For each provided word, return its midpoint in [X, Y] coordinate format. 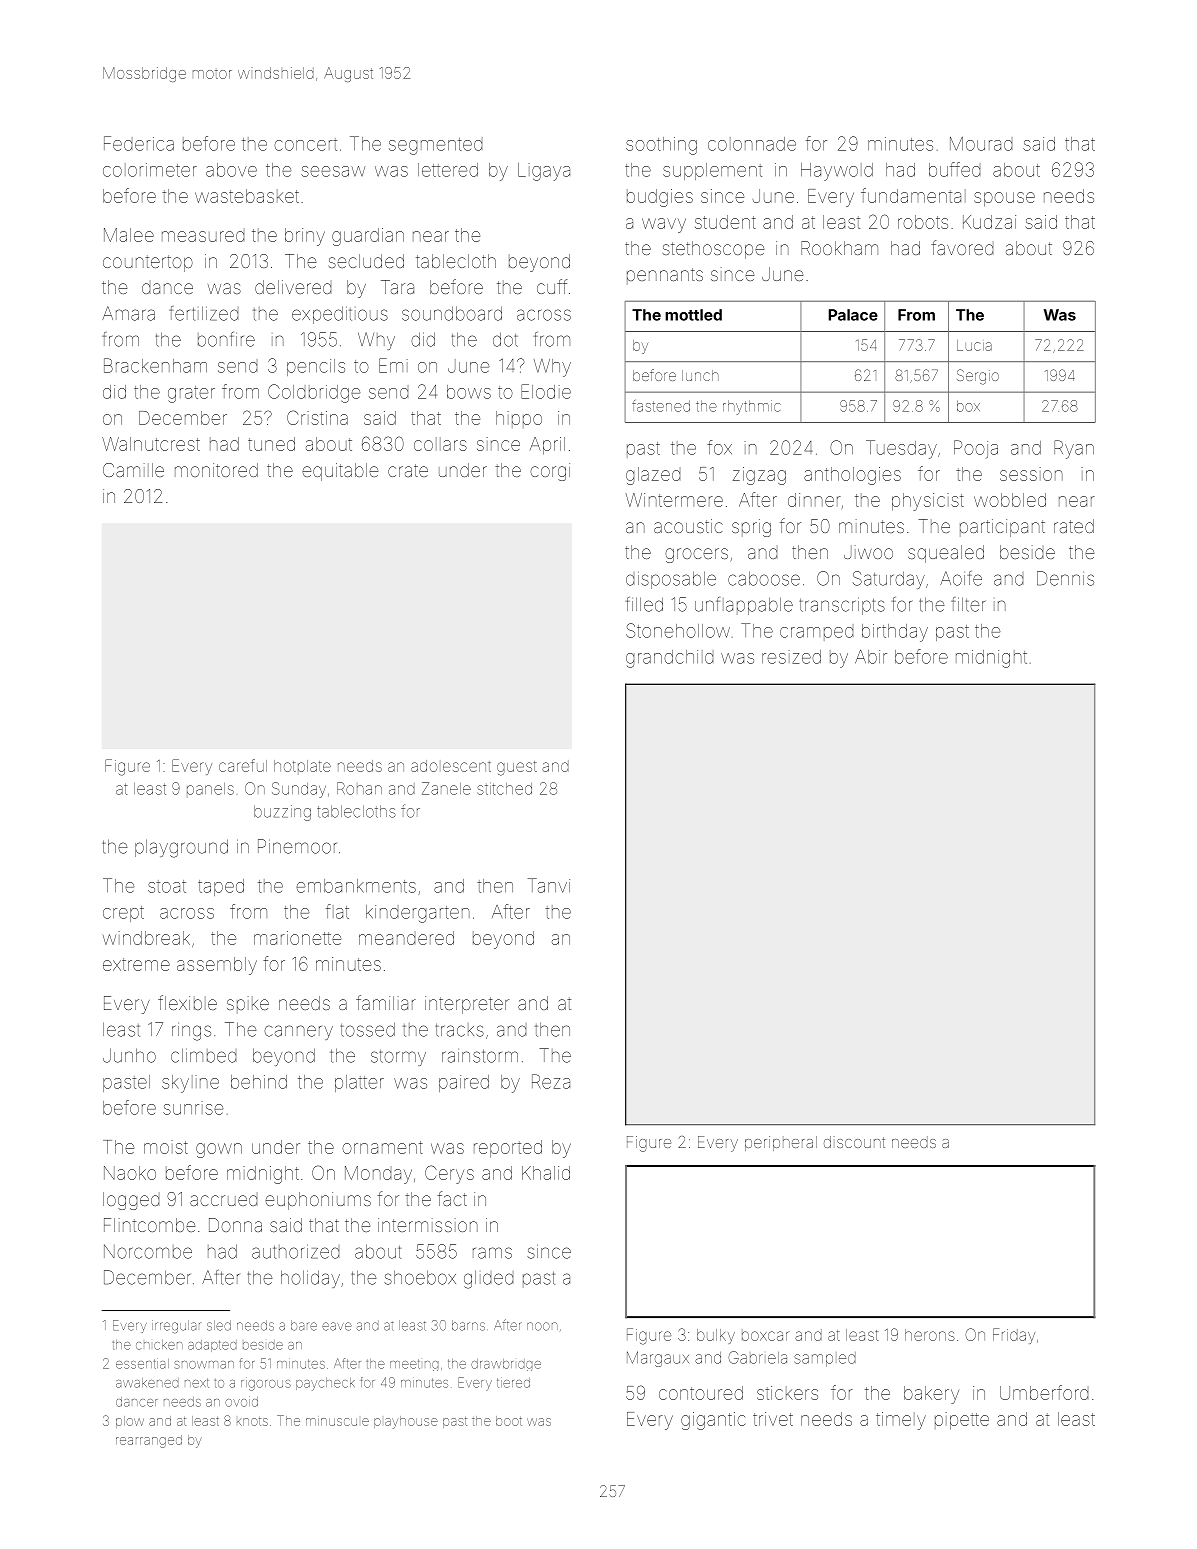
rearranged [149, 1441]
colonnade [752, 144]
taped [221, 887]
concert [305, 144]
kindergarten [418, 914]
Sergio [978, 377]
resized [791, 657]
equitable [340, 472]
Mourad [981, 144]
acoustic [688, 526]
